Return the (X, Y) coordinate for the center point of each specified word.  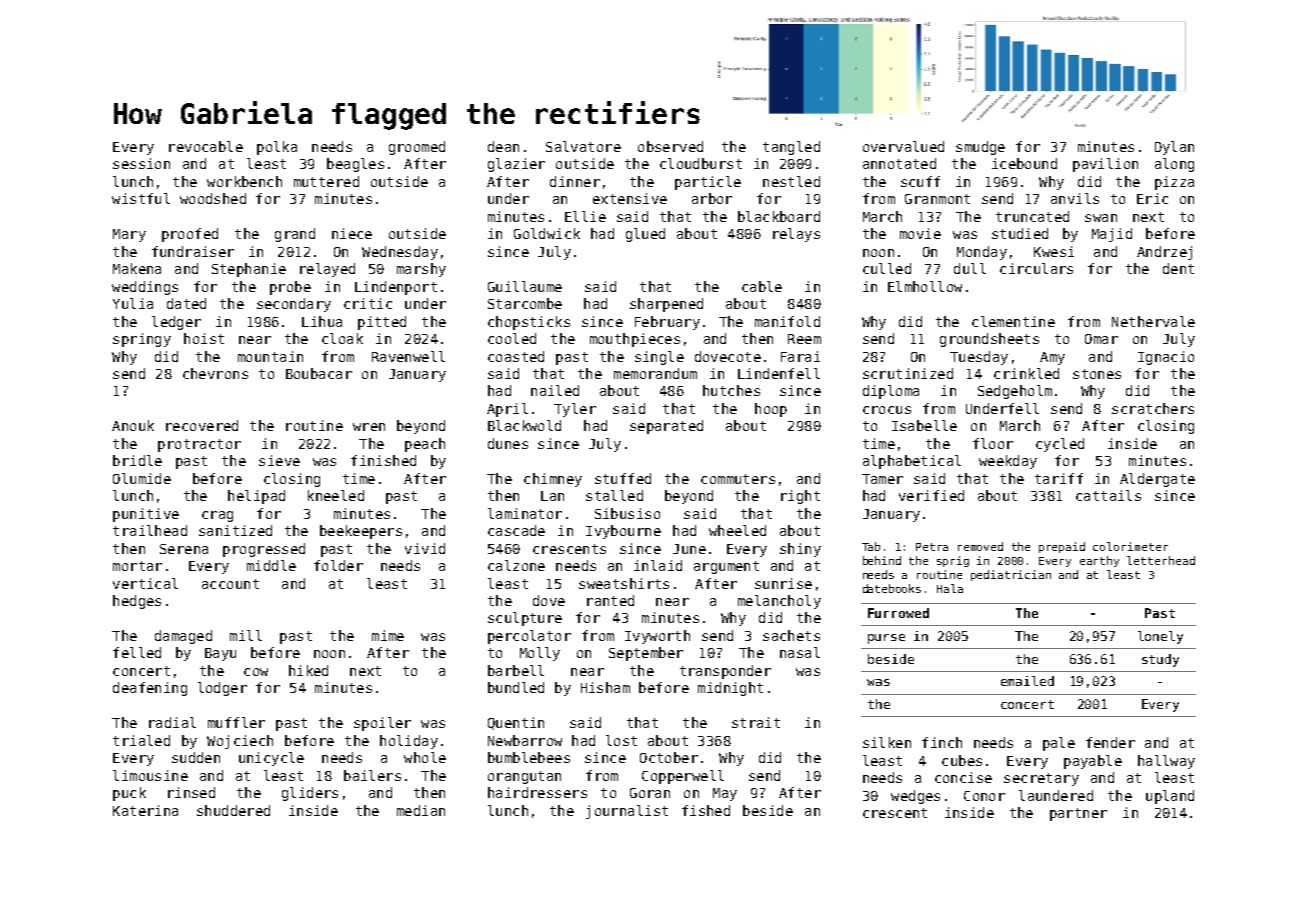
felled (137, 652)
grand (295, 235)
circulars (1036, 268)
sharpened (666, 305)
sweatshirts (624, 583)
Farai (800, 356)
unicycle (271, 759)
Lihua (322, 321)
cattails (1108, 495)
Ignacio (1166, 358)
